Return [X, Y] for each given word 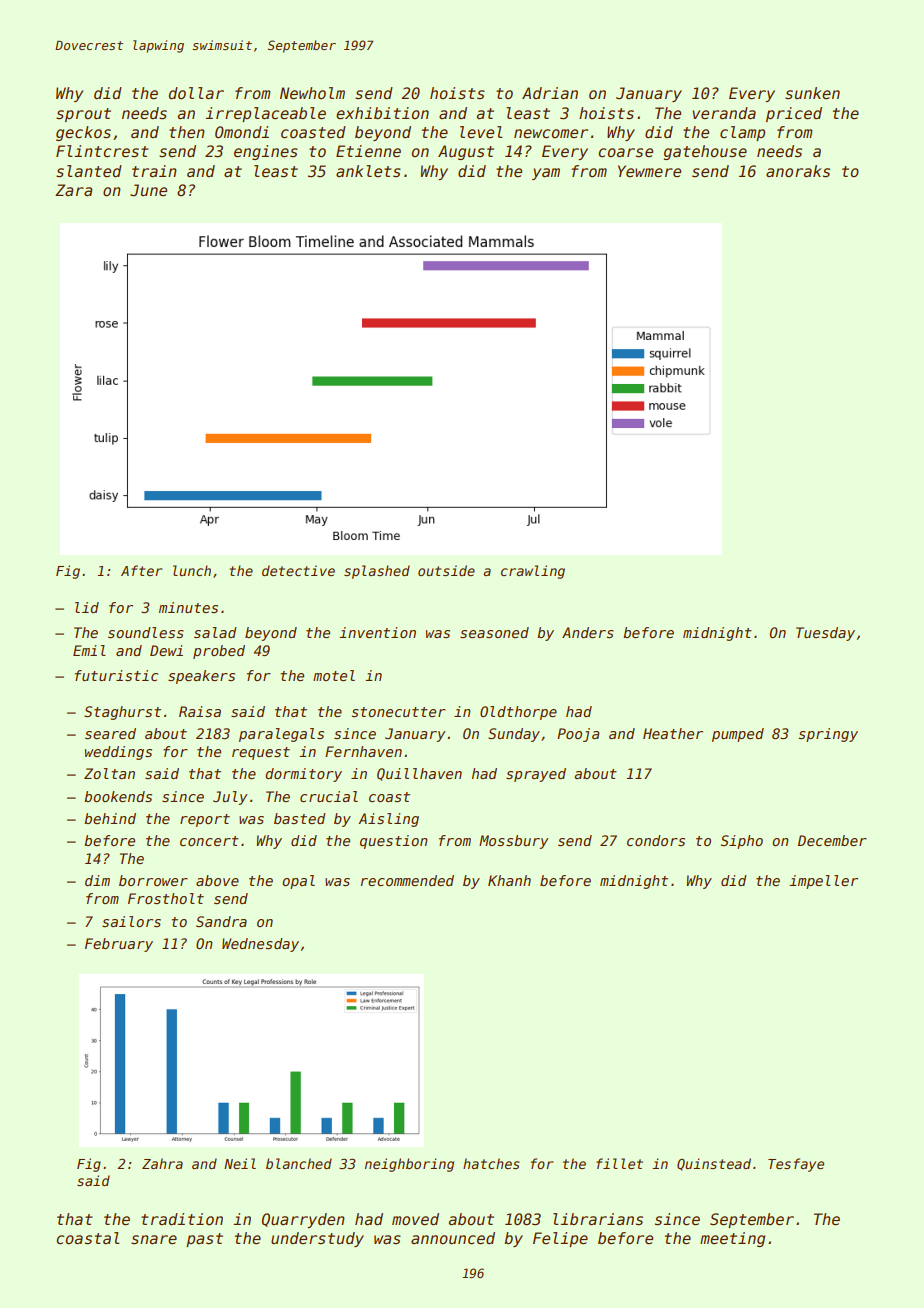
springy [828, 735]
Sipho [742, 842]
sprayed [536, 775]
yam [546, 174]
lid [87, 607]
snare [154, 1240]
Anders [588, 632]
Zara [73, 190]
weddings [118, 753]
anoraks [798, 171]
